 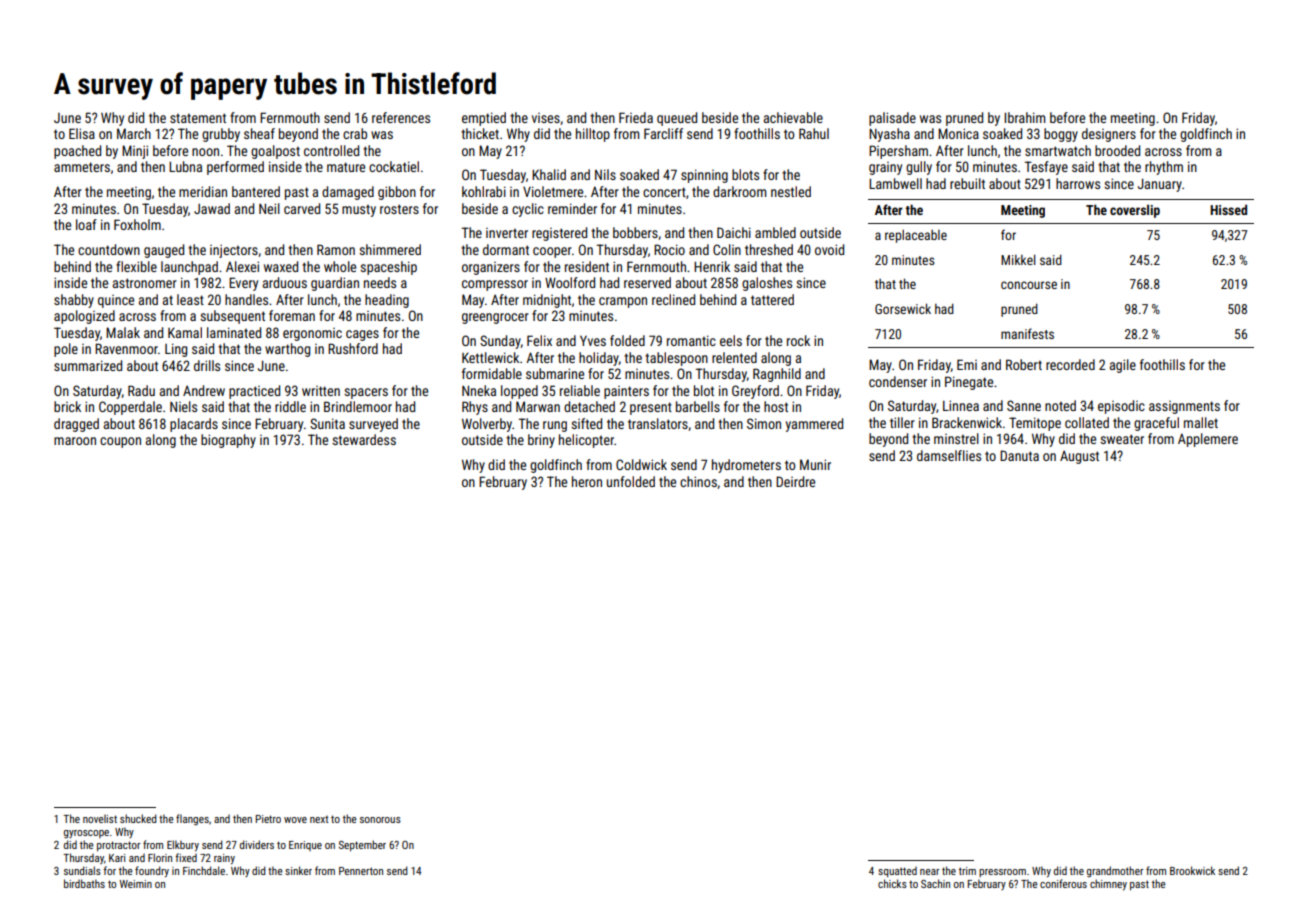 What do you see at coordinates (198, 118) in the page?
I see `statement` at bounding box center [198, 118].
